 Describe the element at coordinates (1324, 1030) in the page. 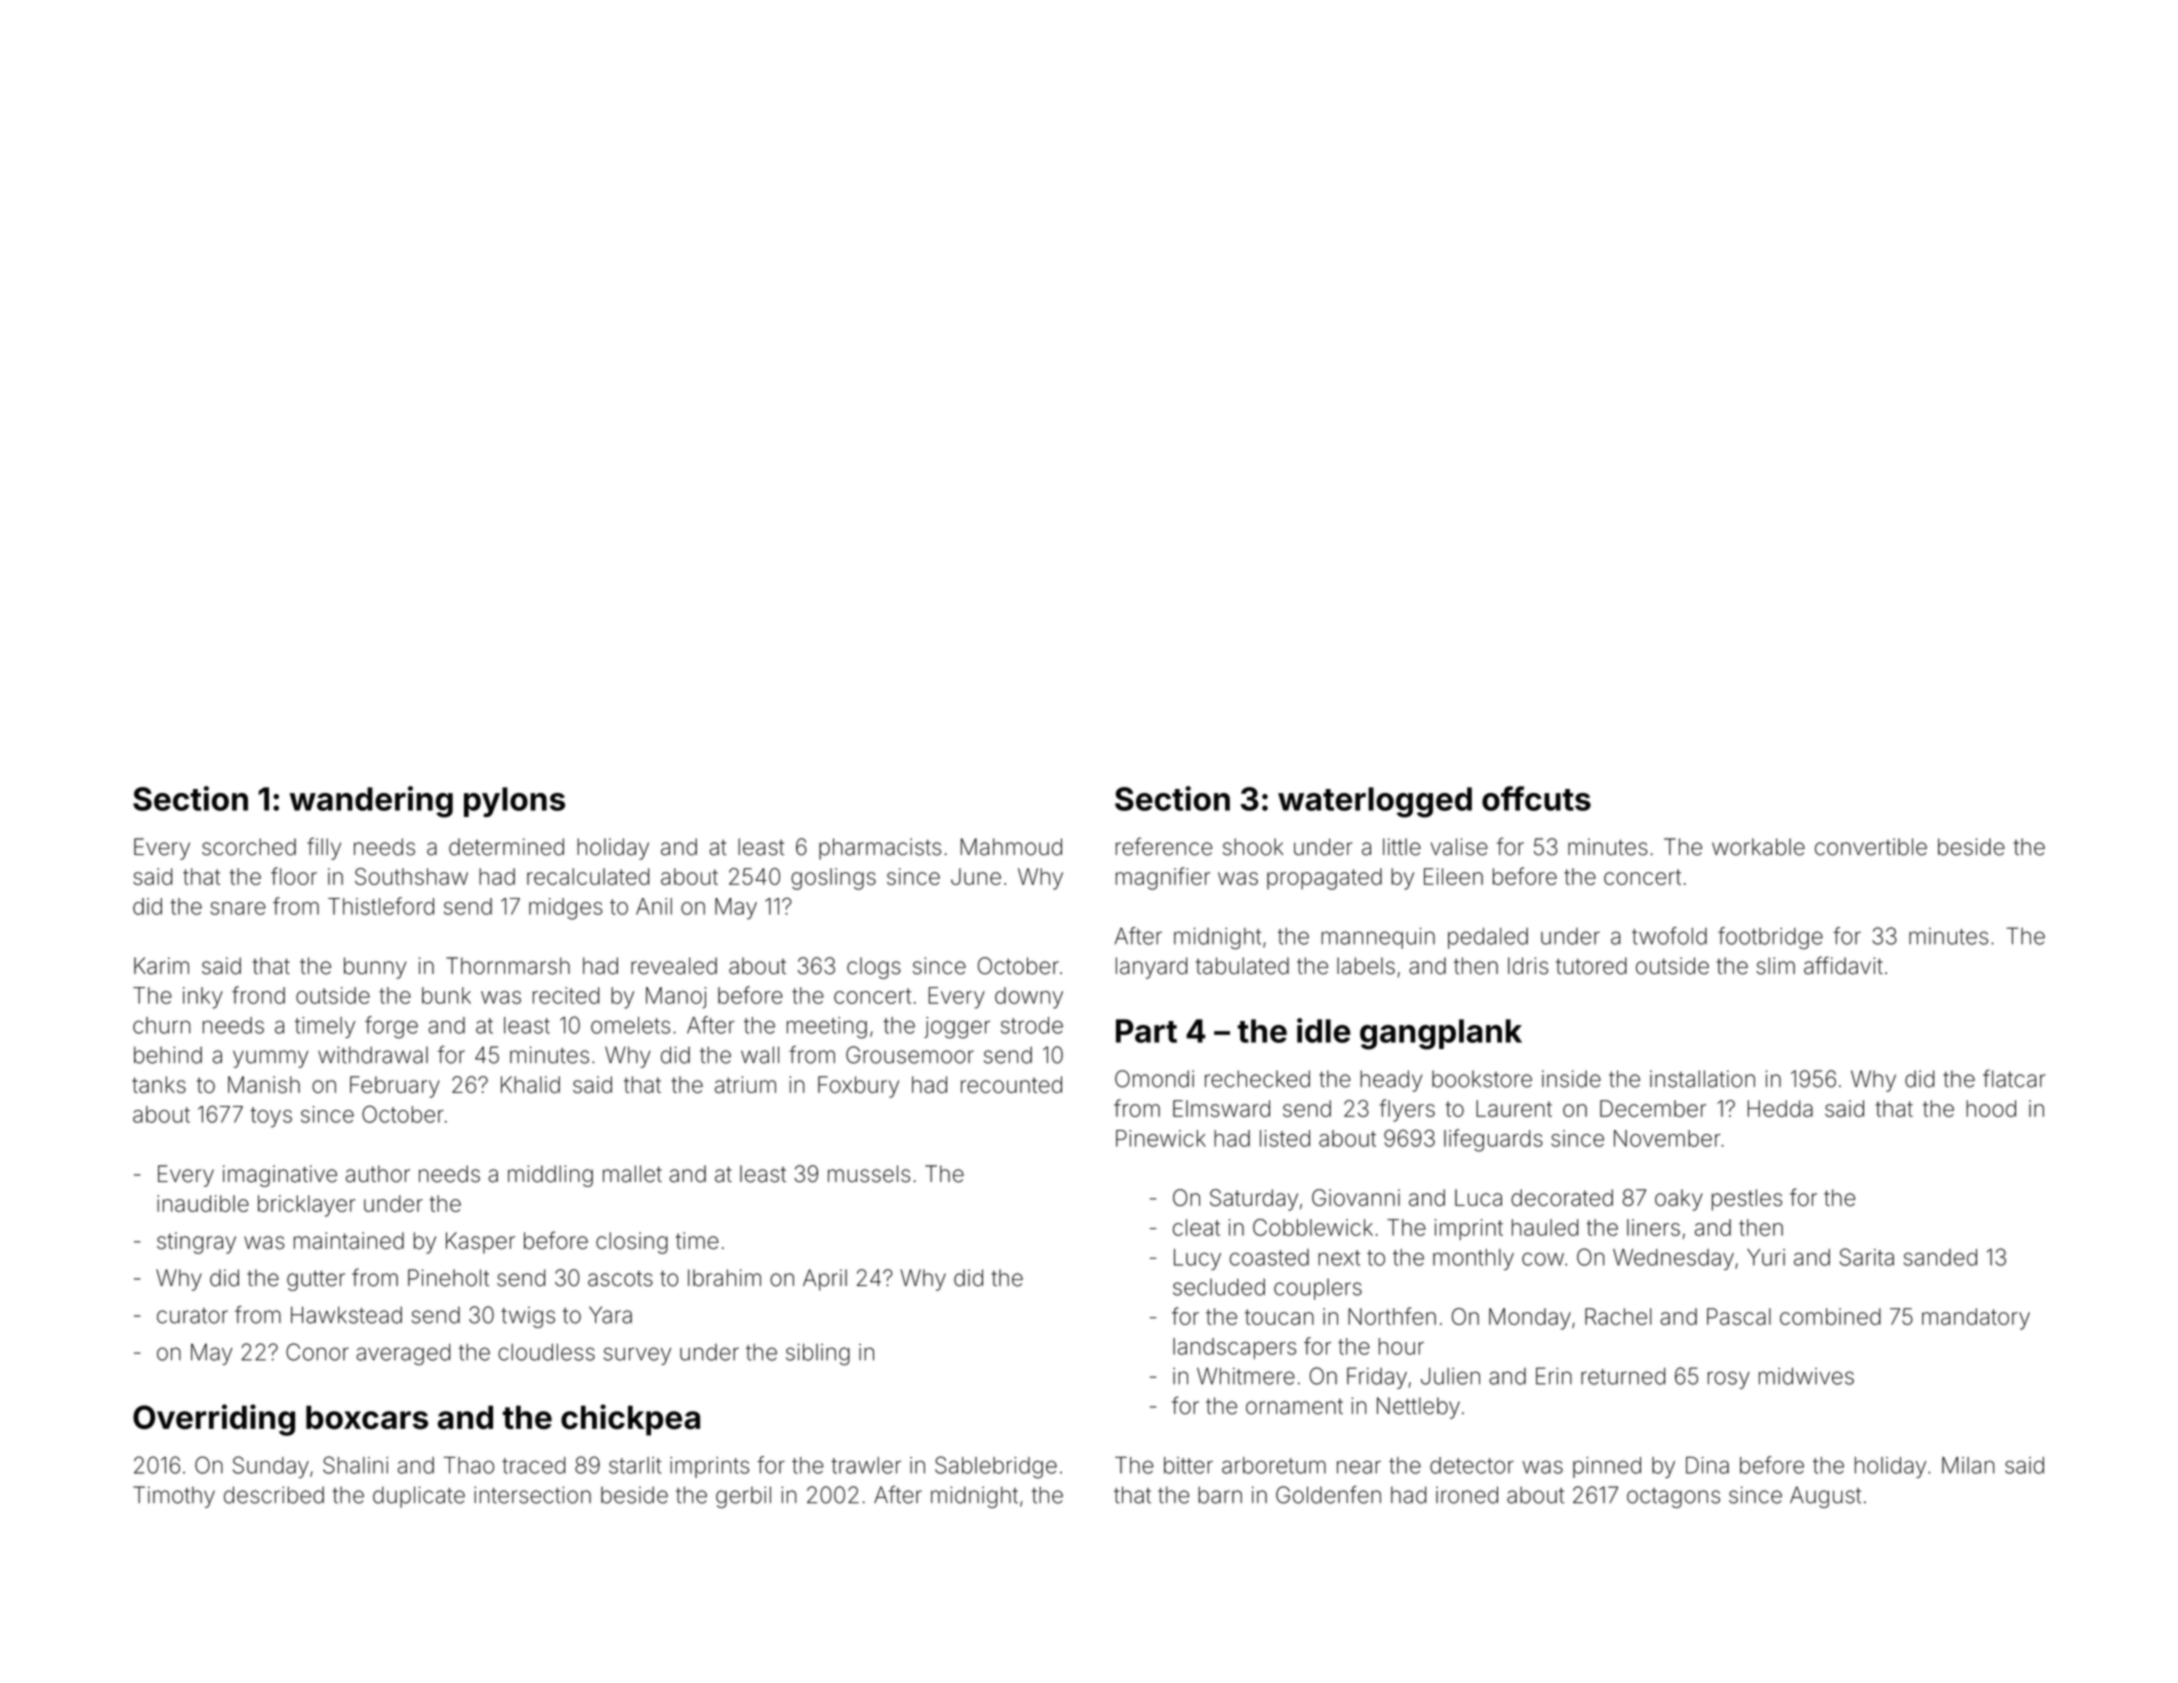

I see `idle` at that location.
